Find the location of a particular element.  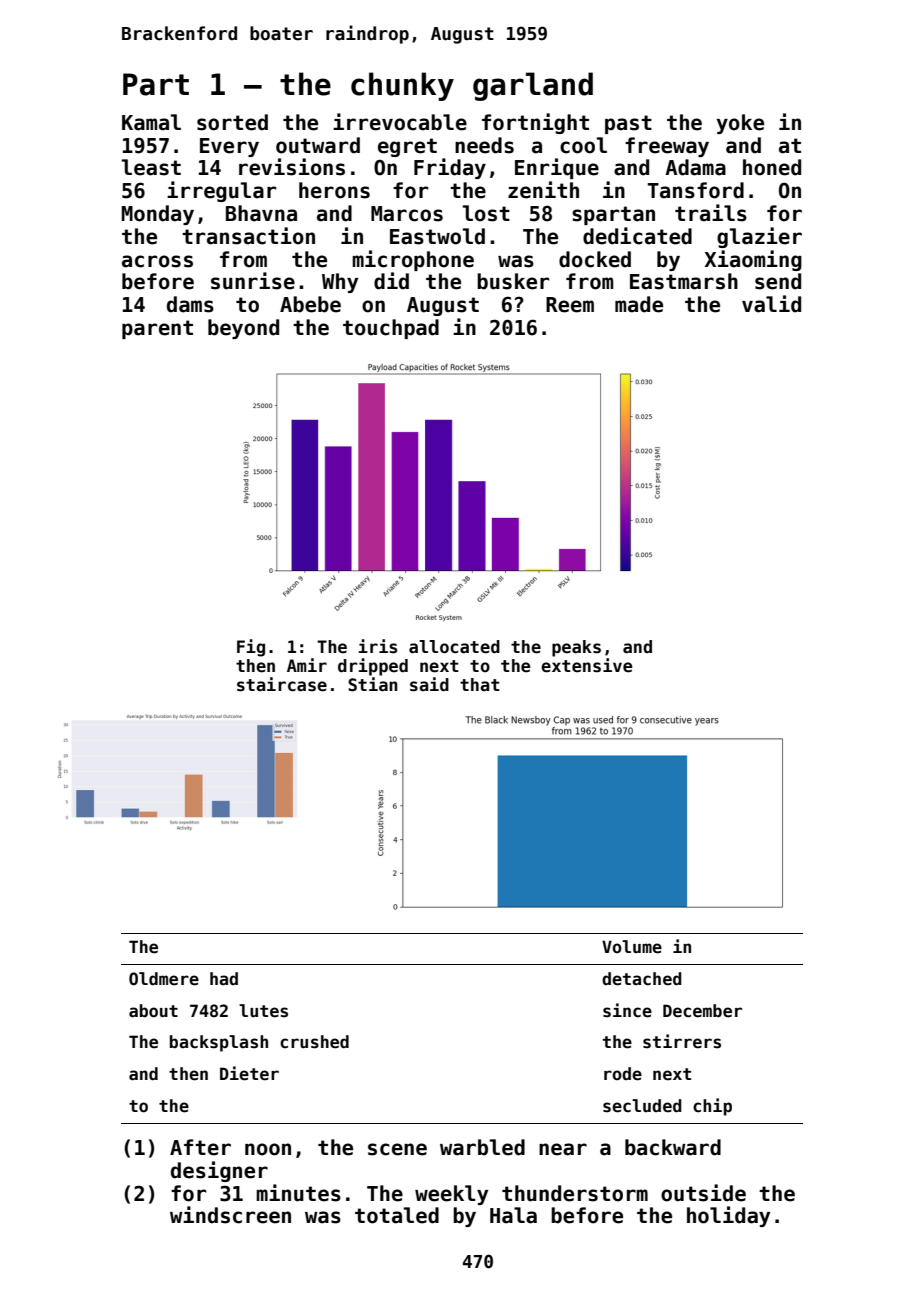

touchpad is located at coordinates (391, 329).
